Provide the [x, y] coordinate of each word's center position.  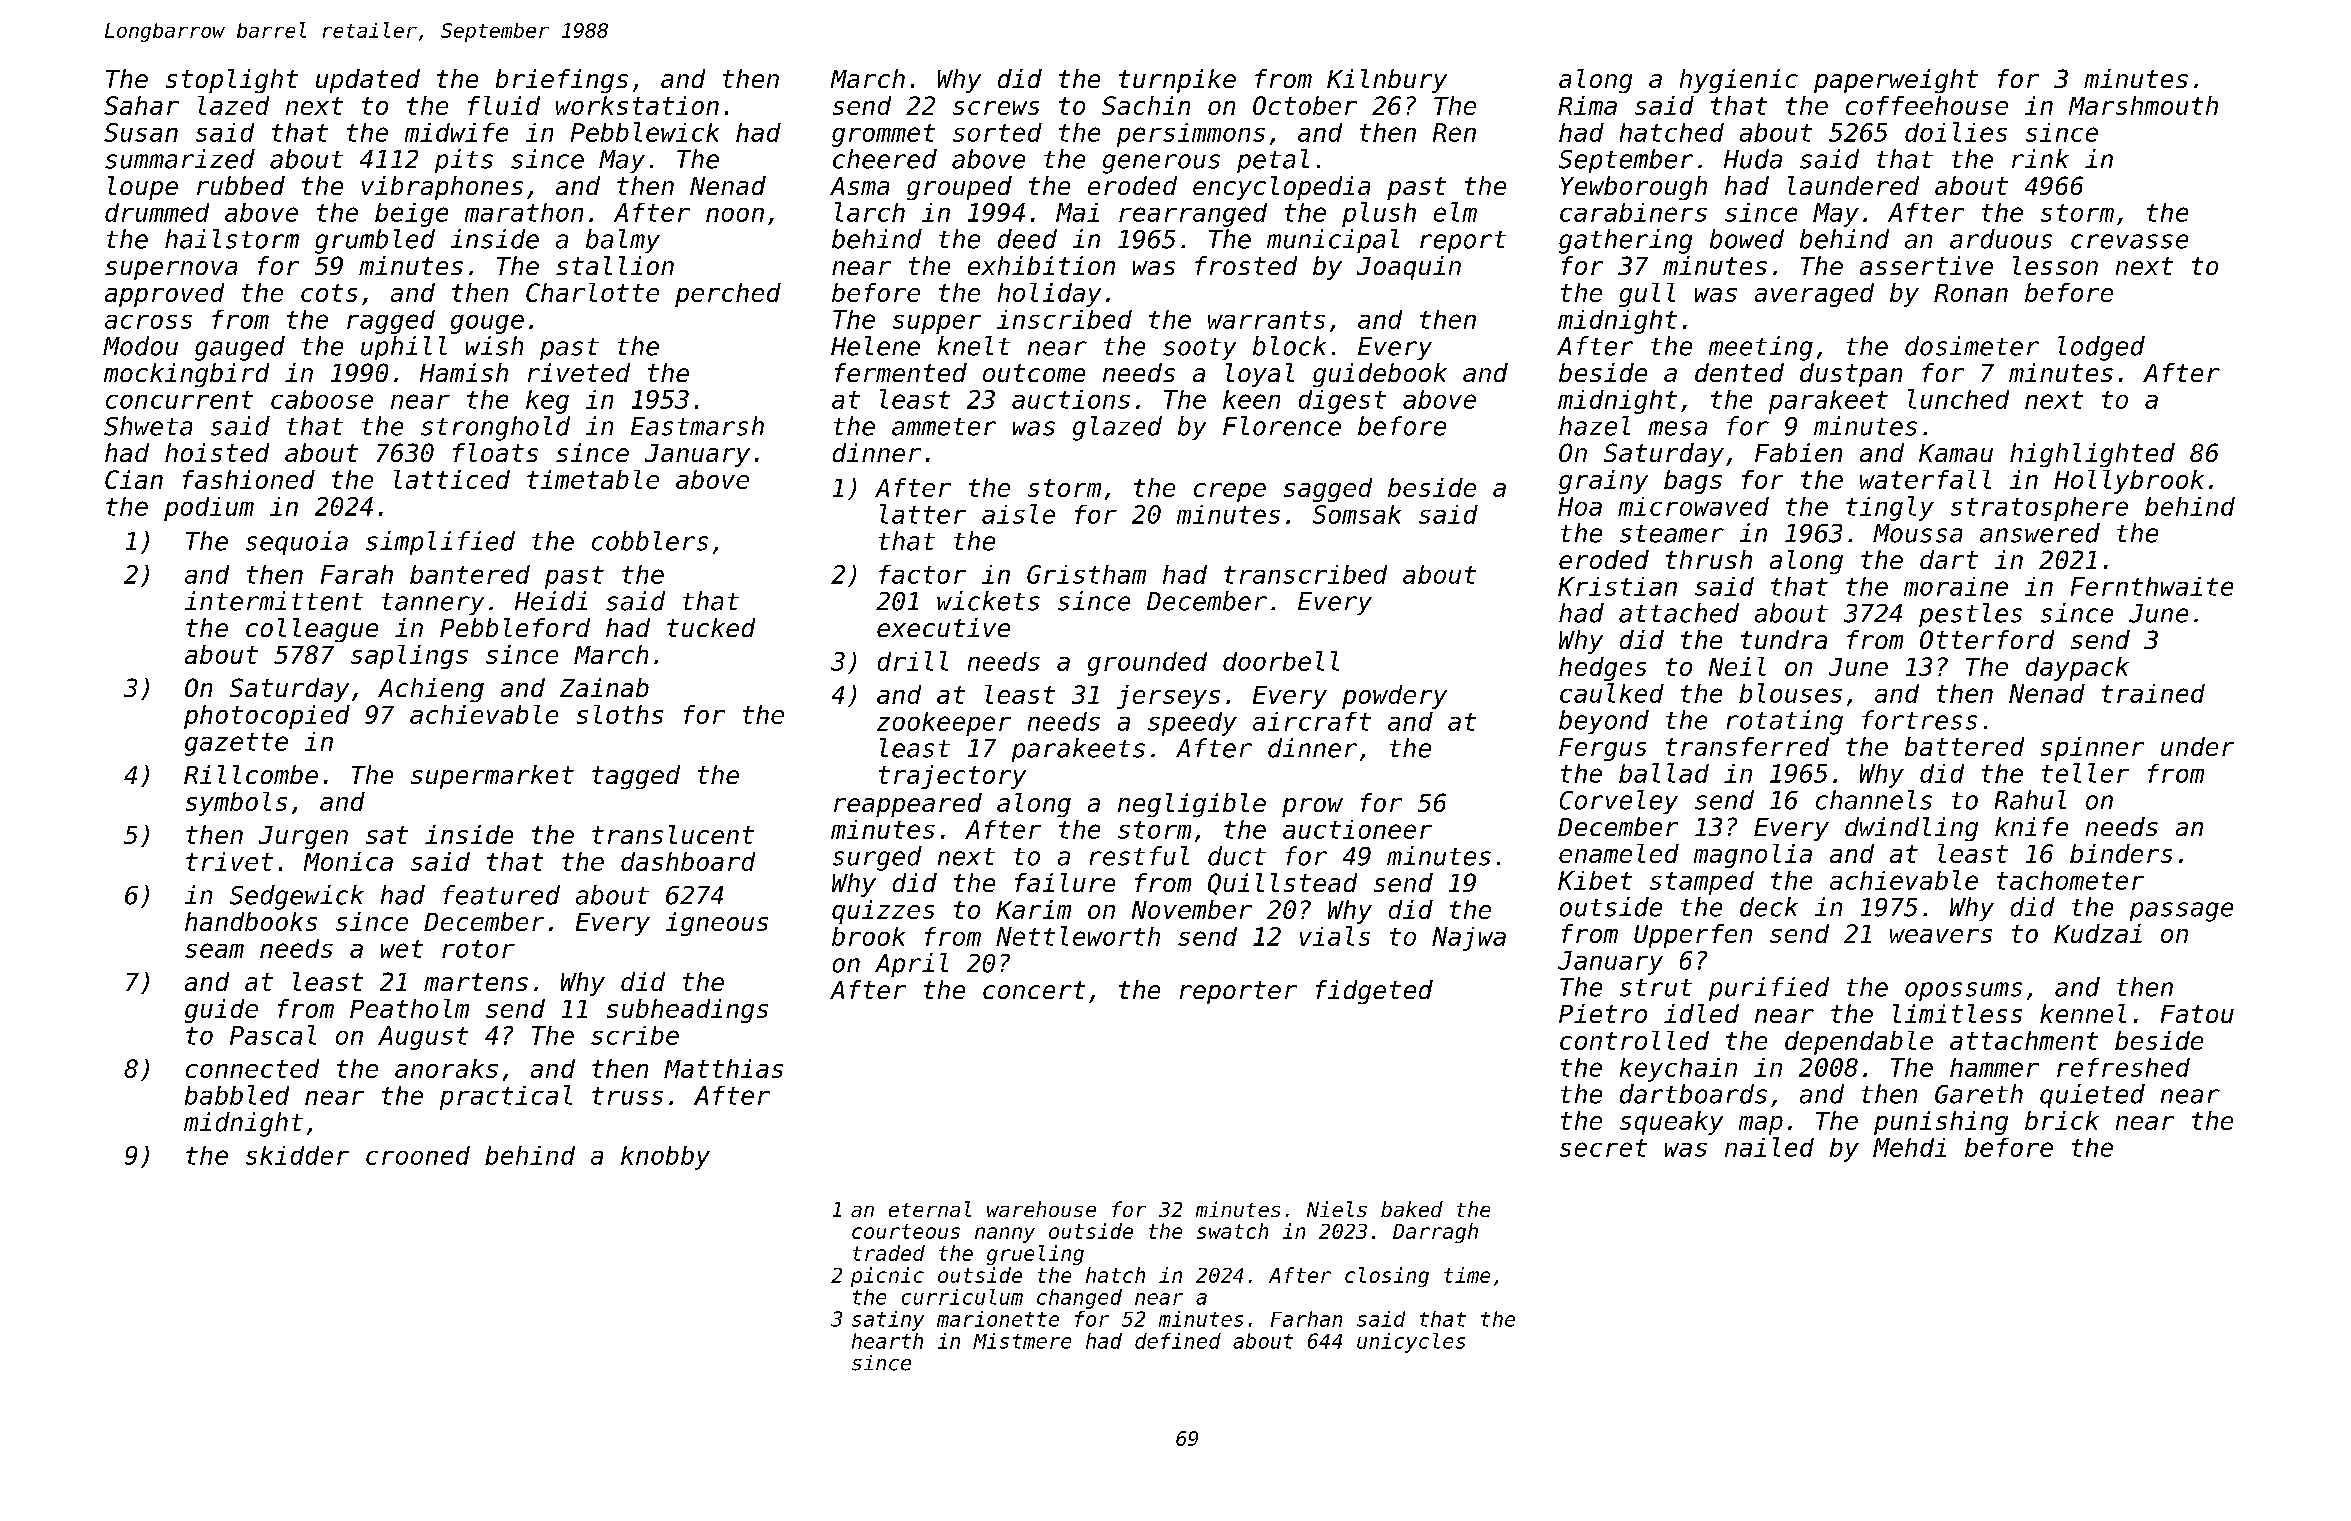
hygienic [1739, 81]
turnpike [1177, 81]
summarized [180, 159]
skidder [297, 1155]
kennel [2083, 1013]
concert [1034, 990]
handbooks [251, 921]
